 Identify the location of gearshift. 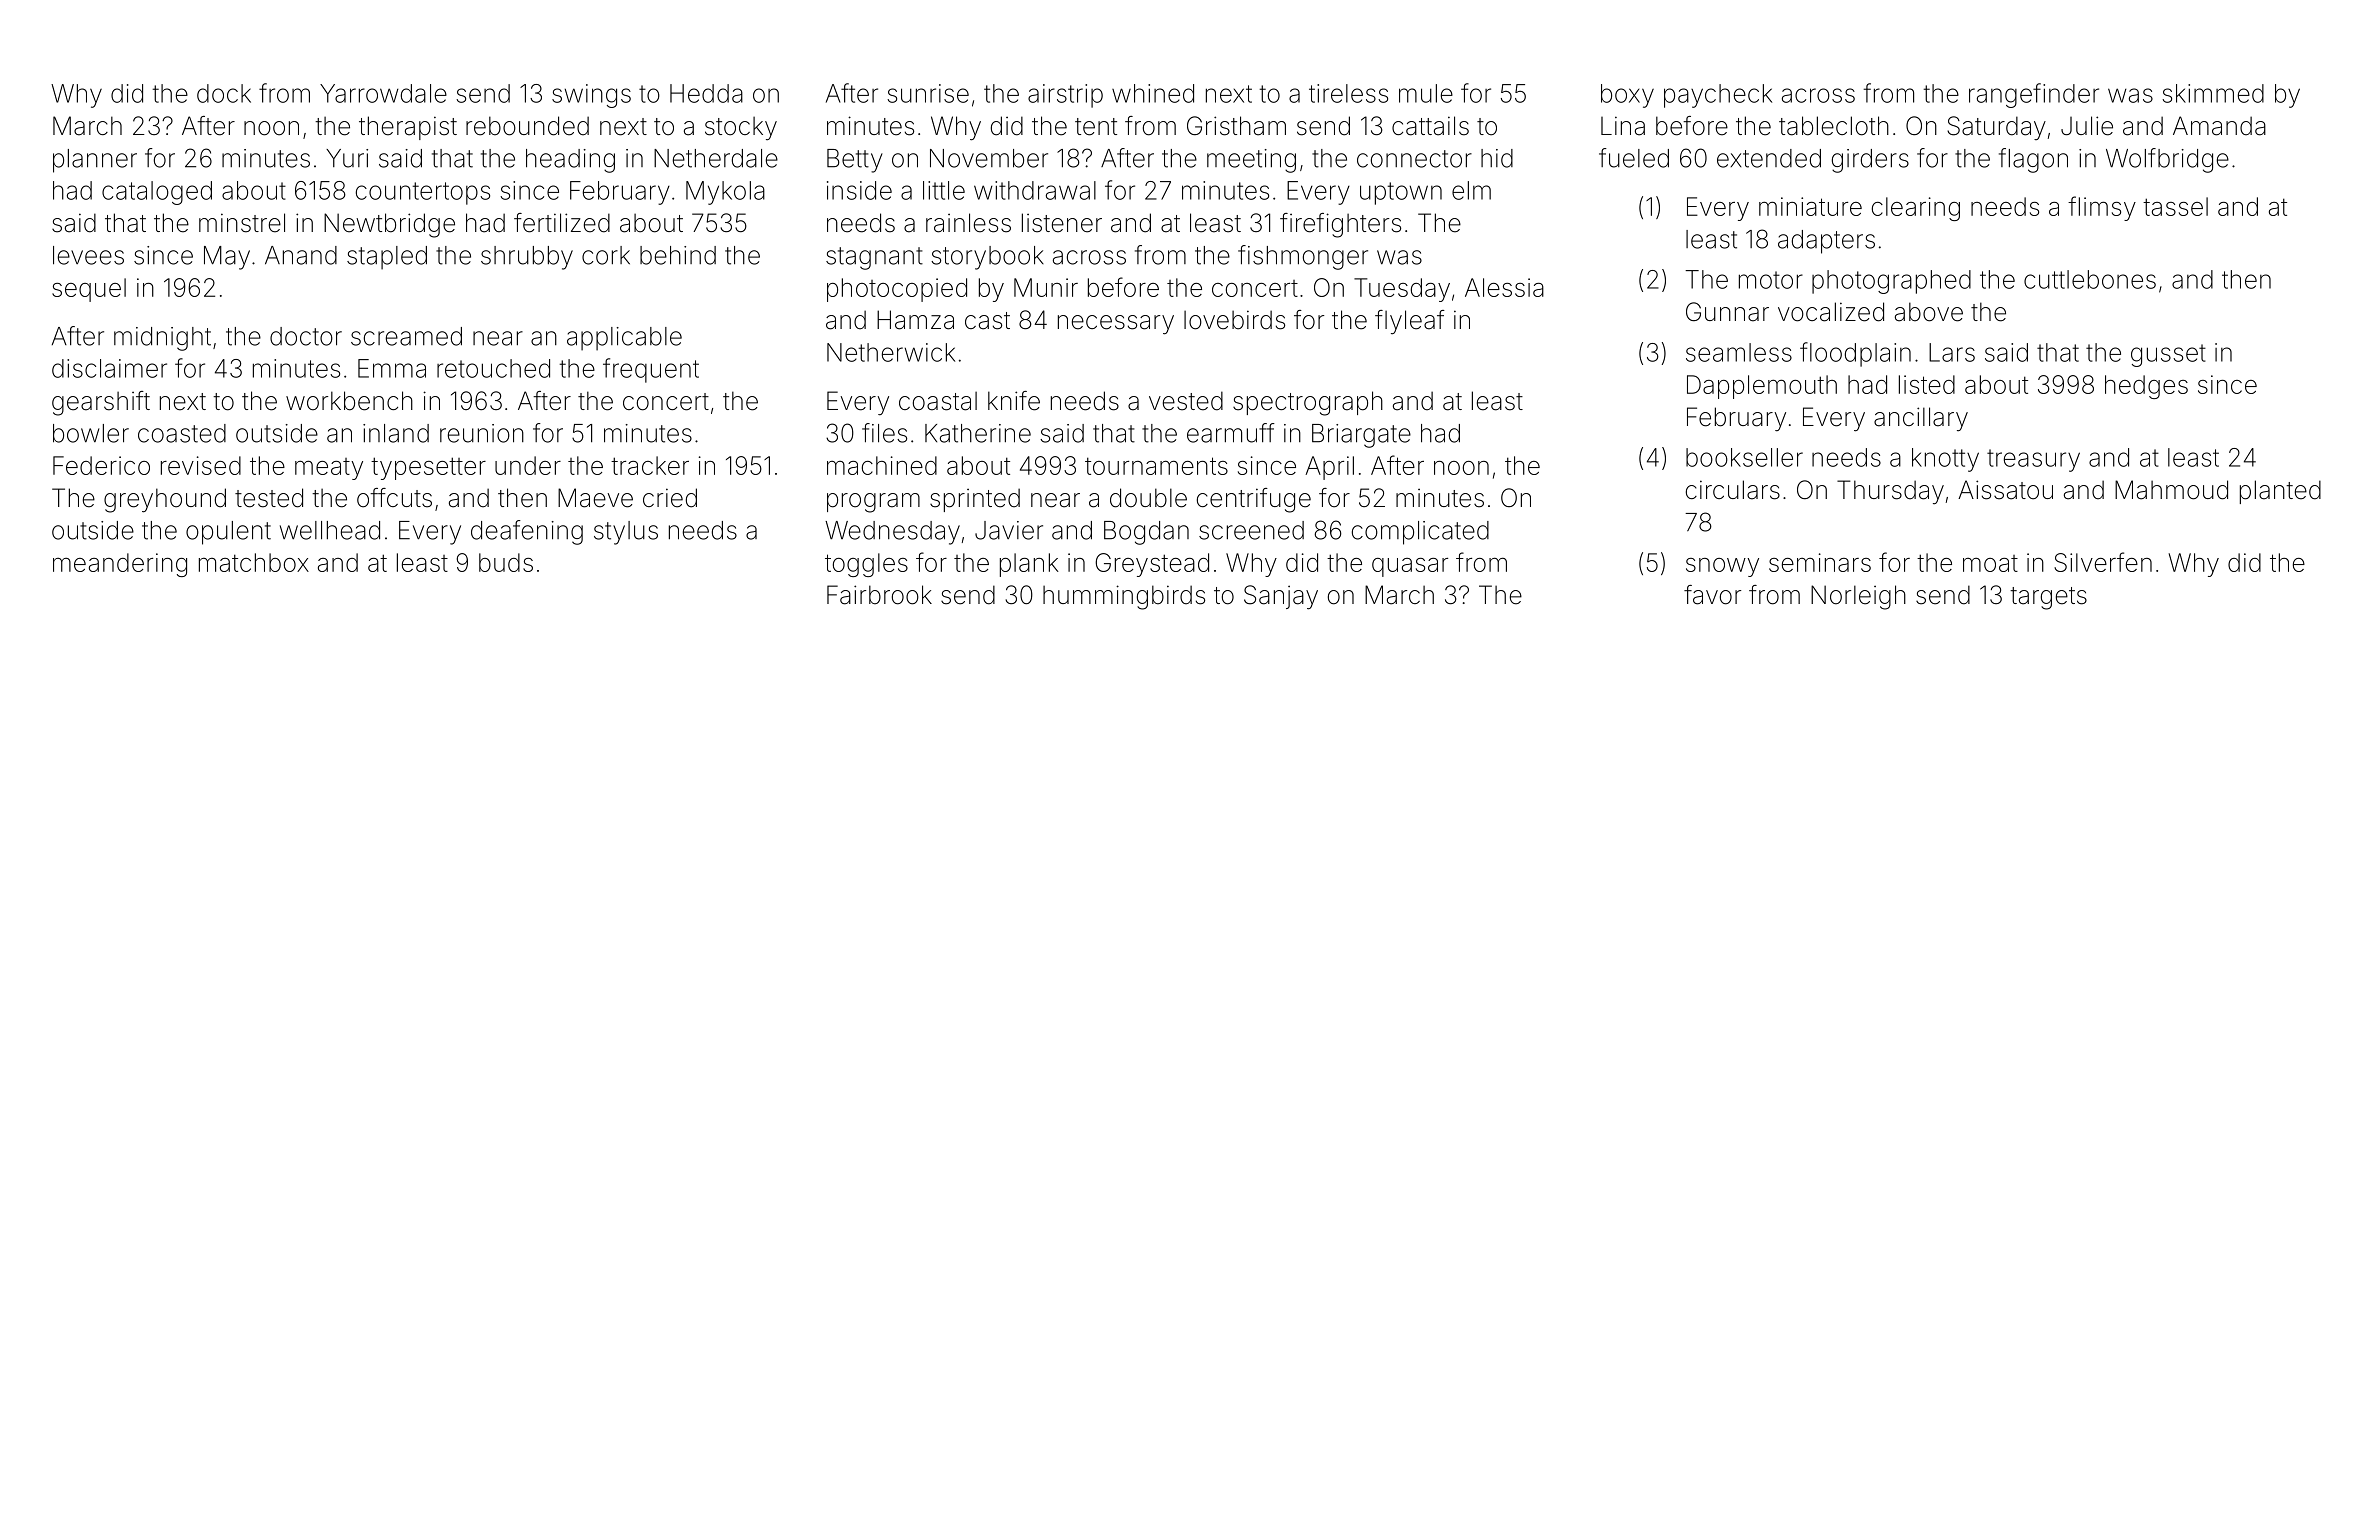
(101, 403).
